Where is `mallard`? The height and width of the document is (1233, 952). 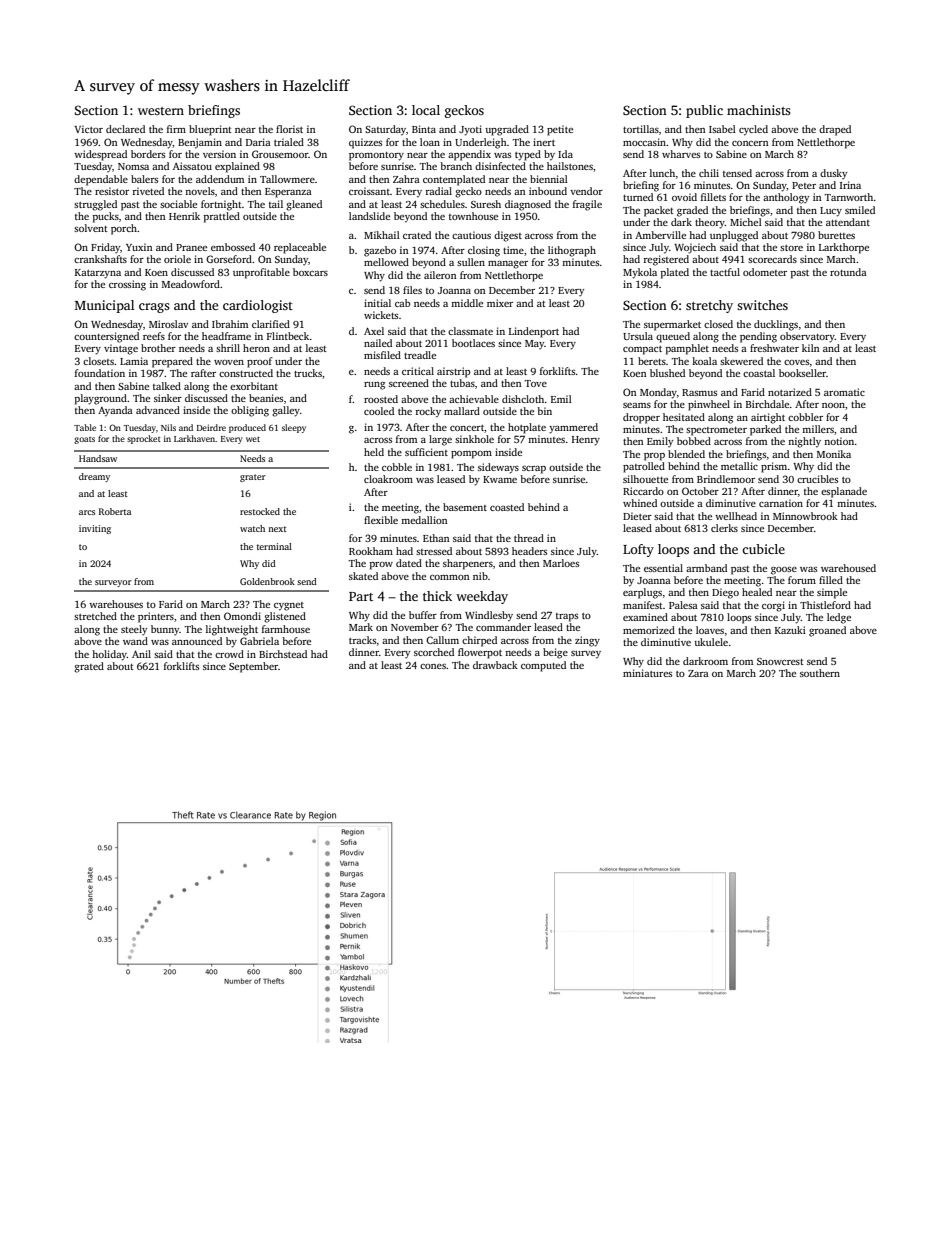 mallard is located at coordinates (462, 411).
